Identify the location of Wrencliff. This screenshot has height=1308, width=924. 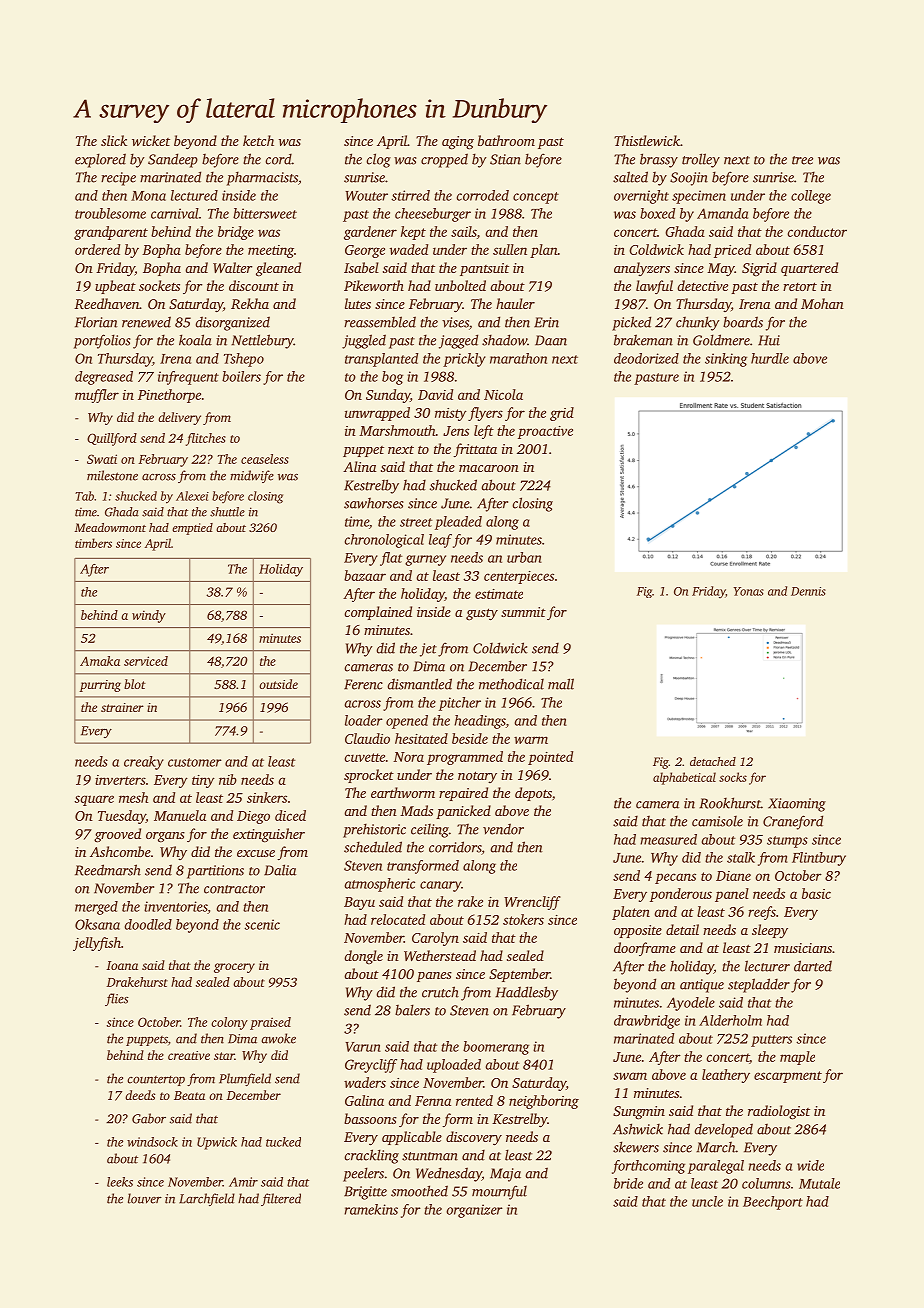
(532, 903).
